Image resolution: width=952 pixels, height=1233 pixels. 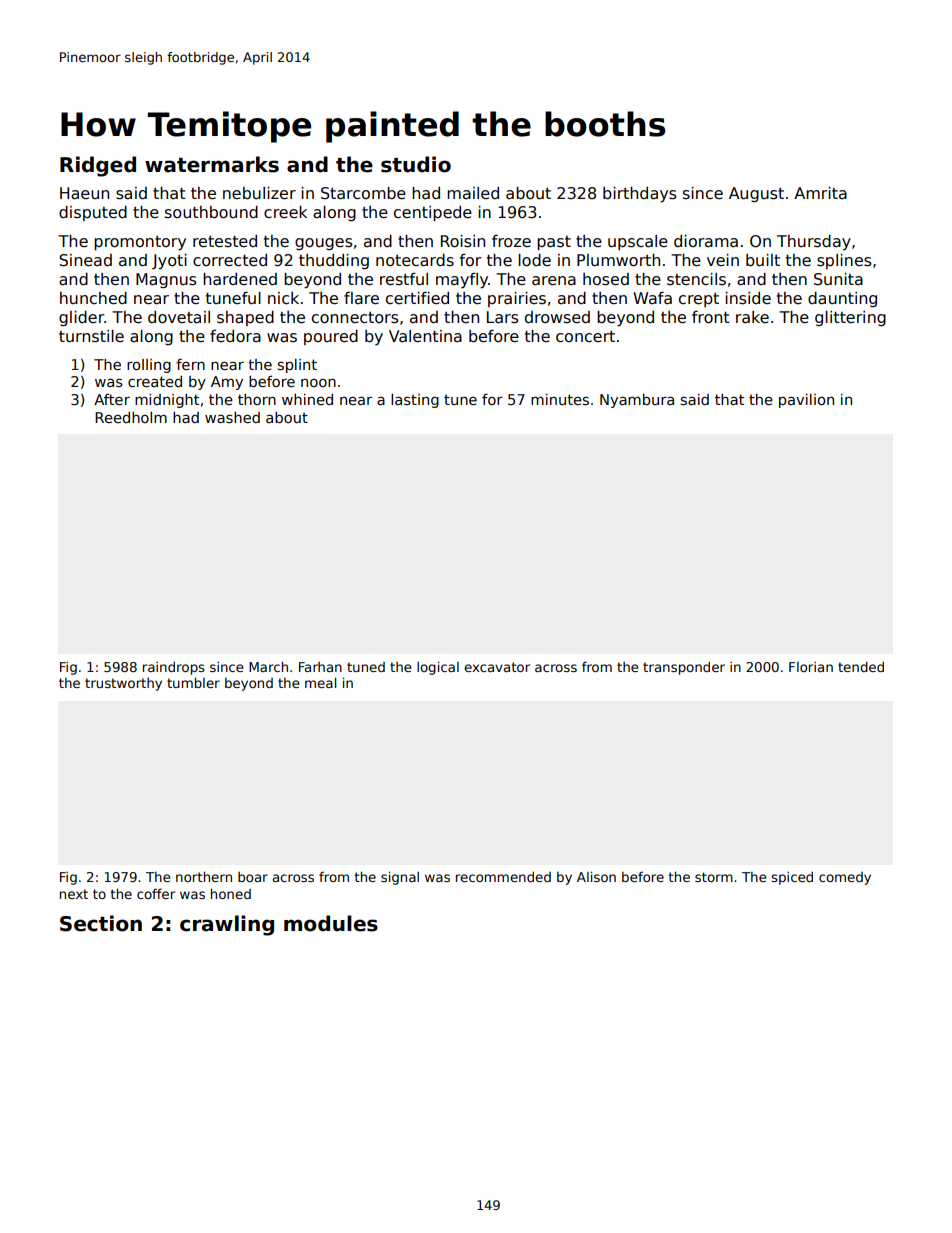 I want to click on trustworthy, so click(x=123, y=684).
